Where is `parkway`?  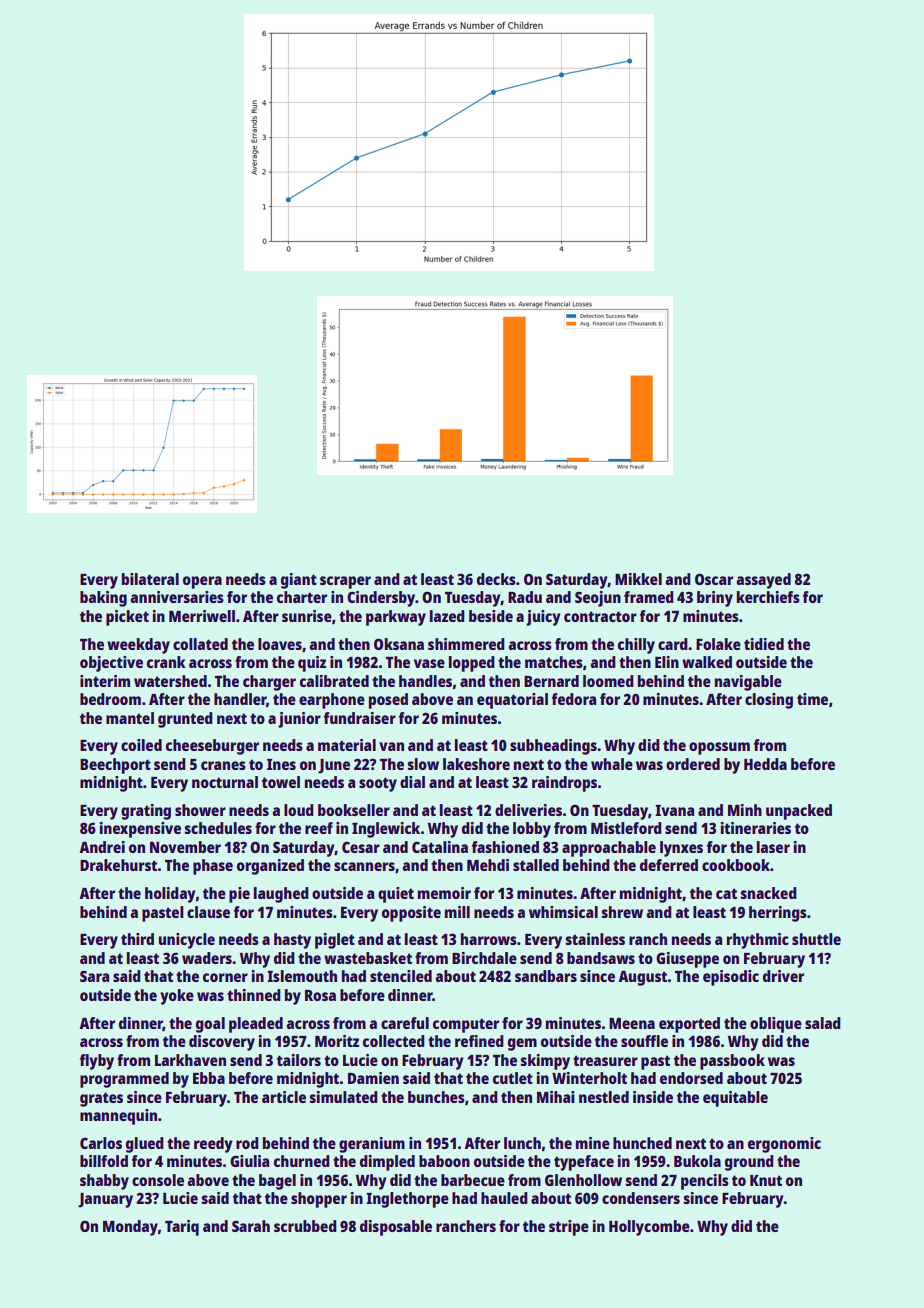 parkway is located at coordinates (396, 618).
